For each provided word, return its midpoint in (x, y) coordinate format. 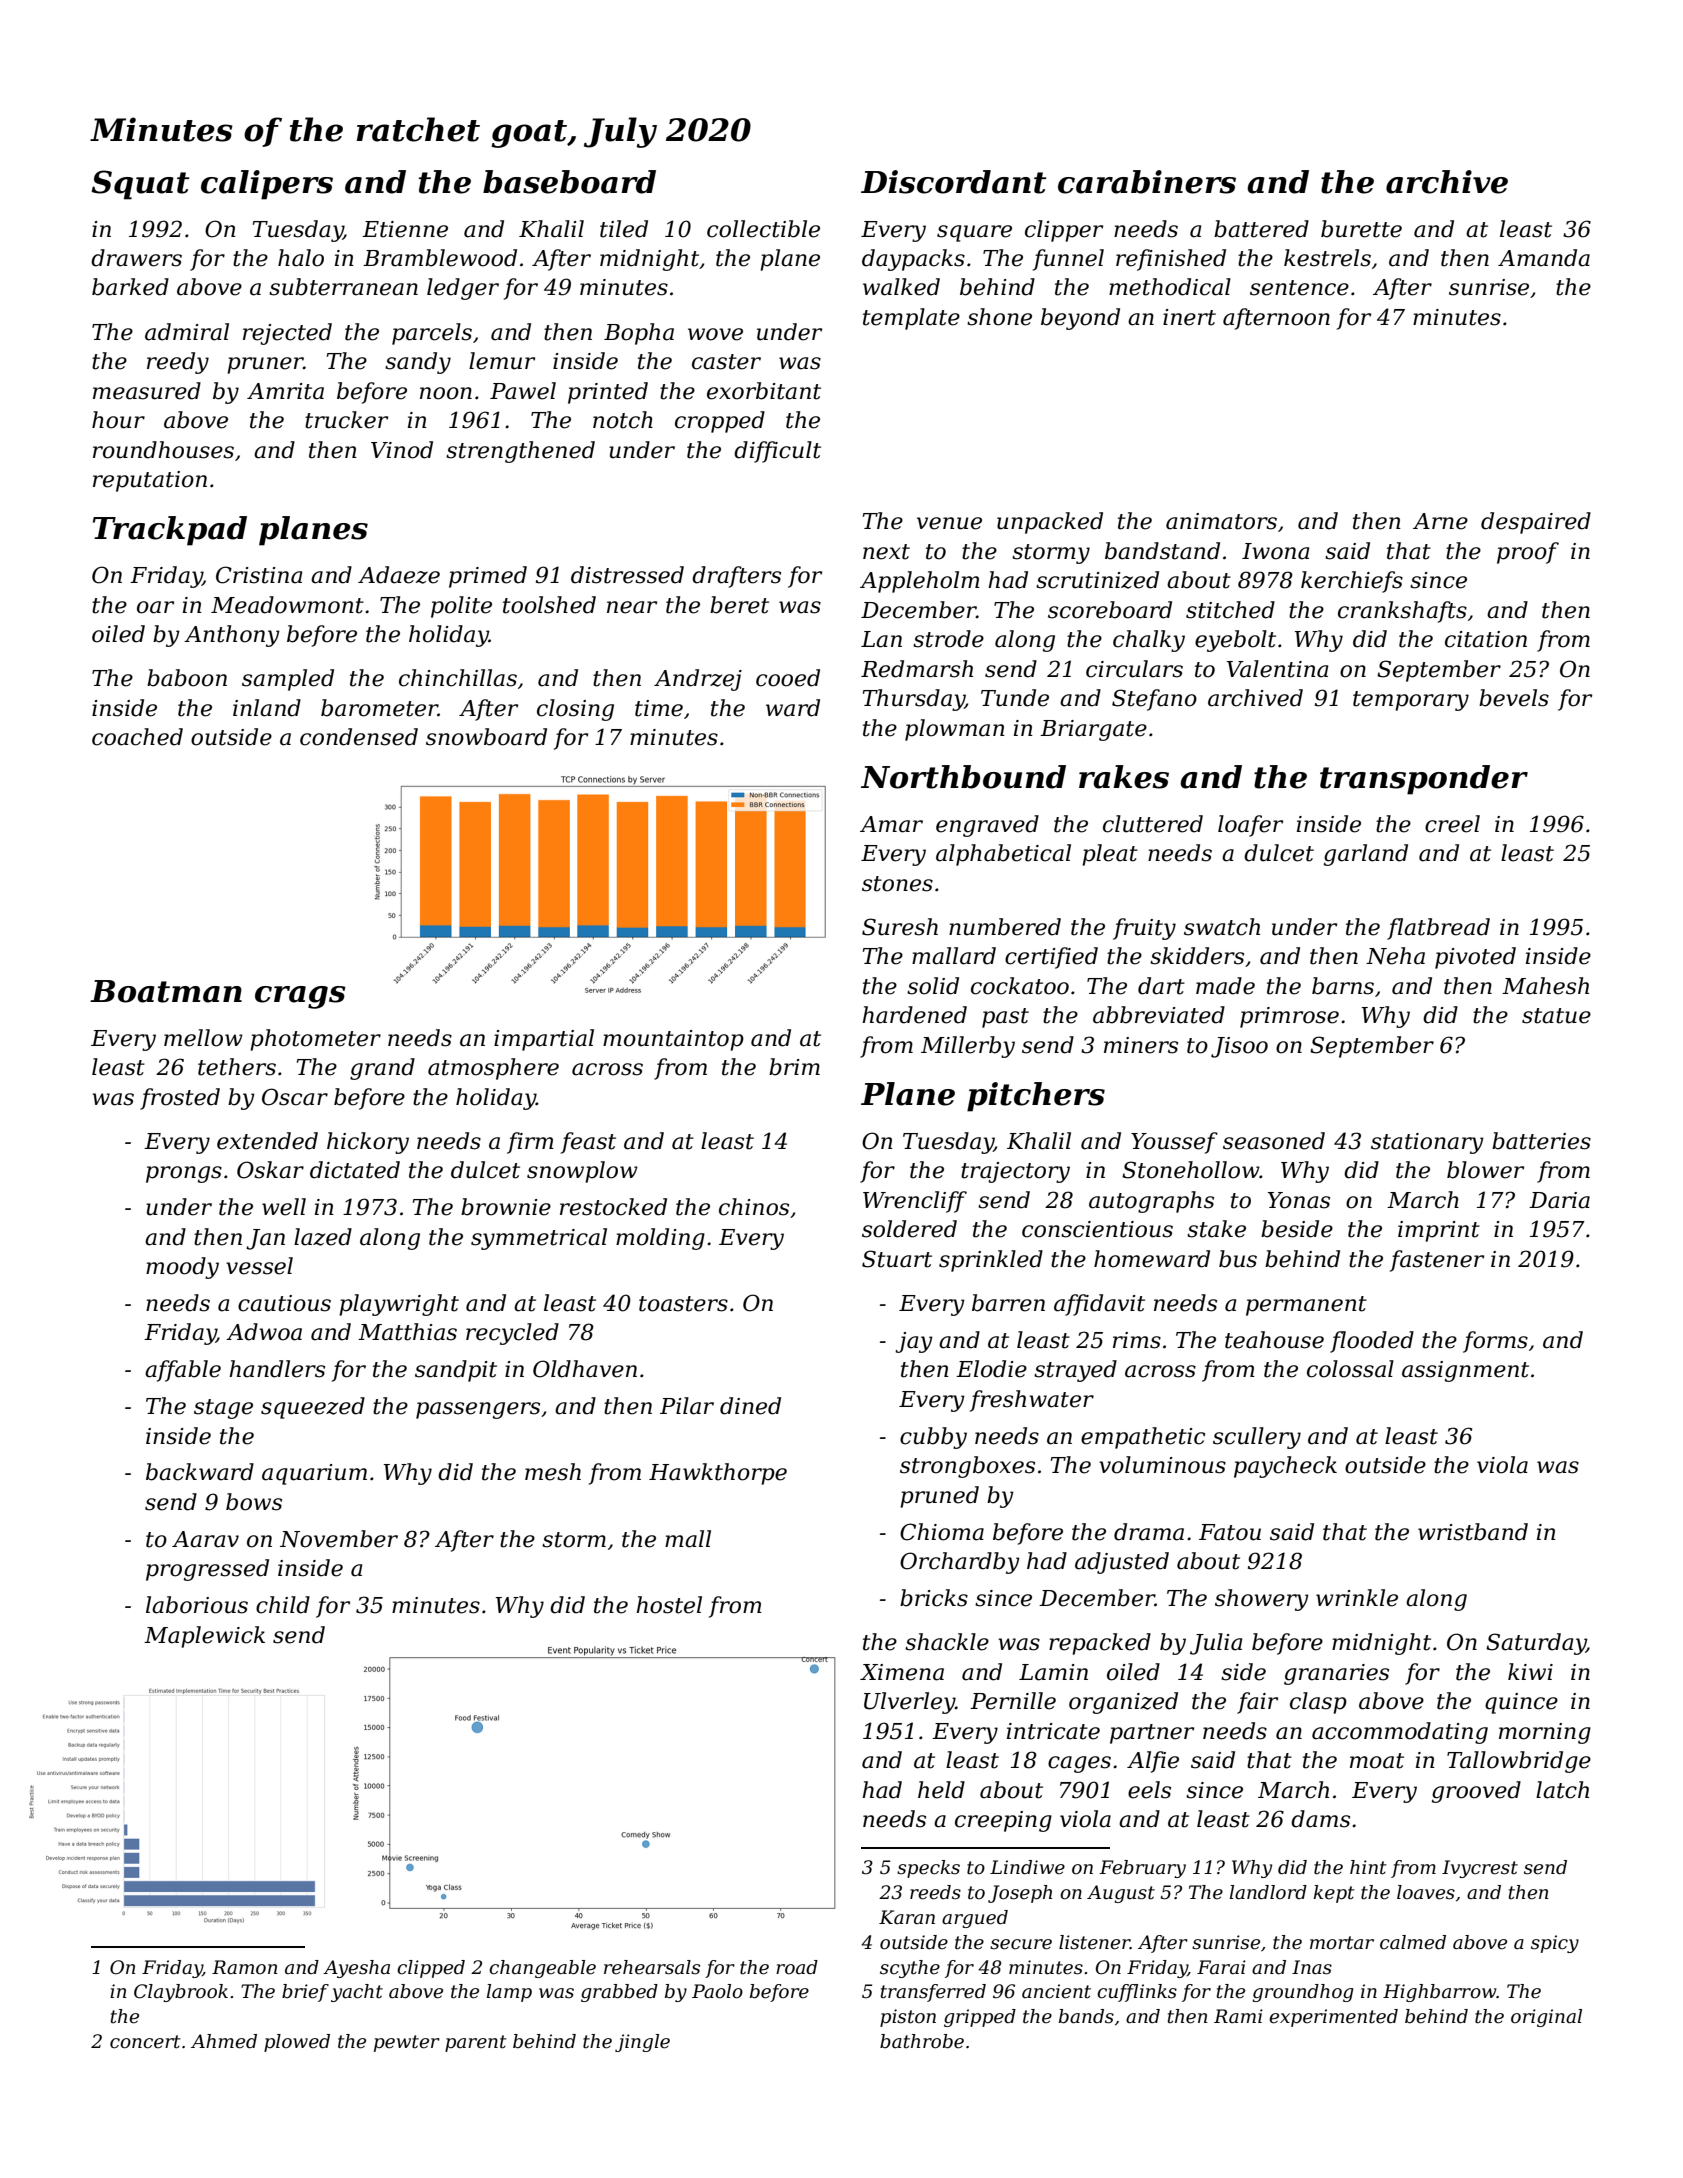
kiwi (1530, 1671)
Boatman (166, 991)
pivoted (1475, 958)
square (974, 233)
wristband (1473, 1532)
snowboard (486, 737)
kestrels (1327, 258)
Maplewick (204, 1637)
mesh (553, 1472)
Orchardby (960, 1563)
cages (1079, 1764)
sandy (418, 363)
